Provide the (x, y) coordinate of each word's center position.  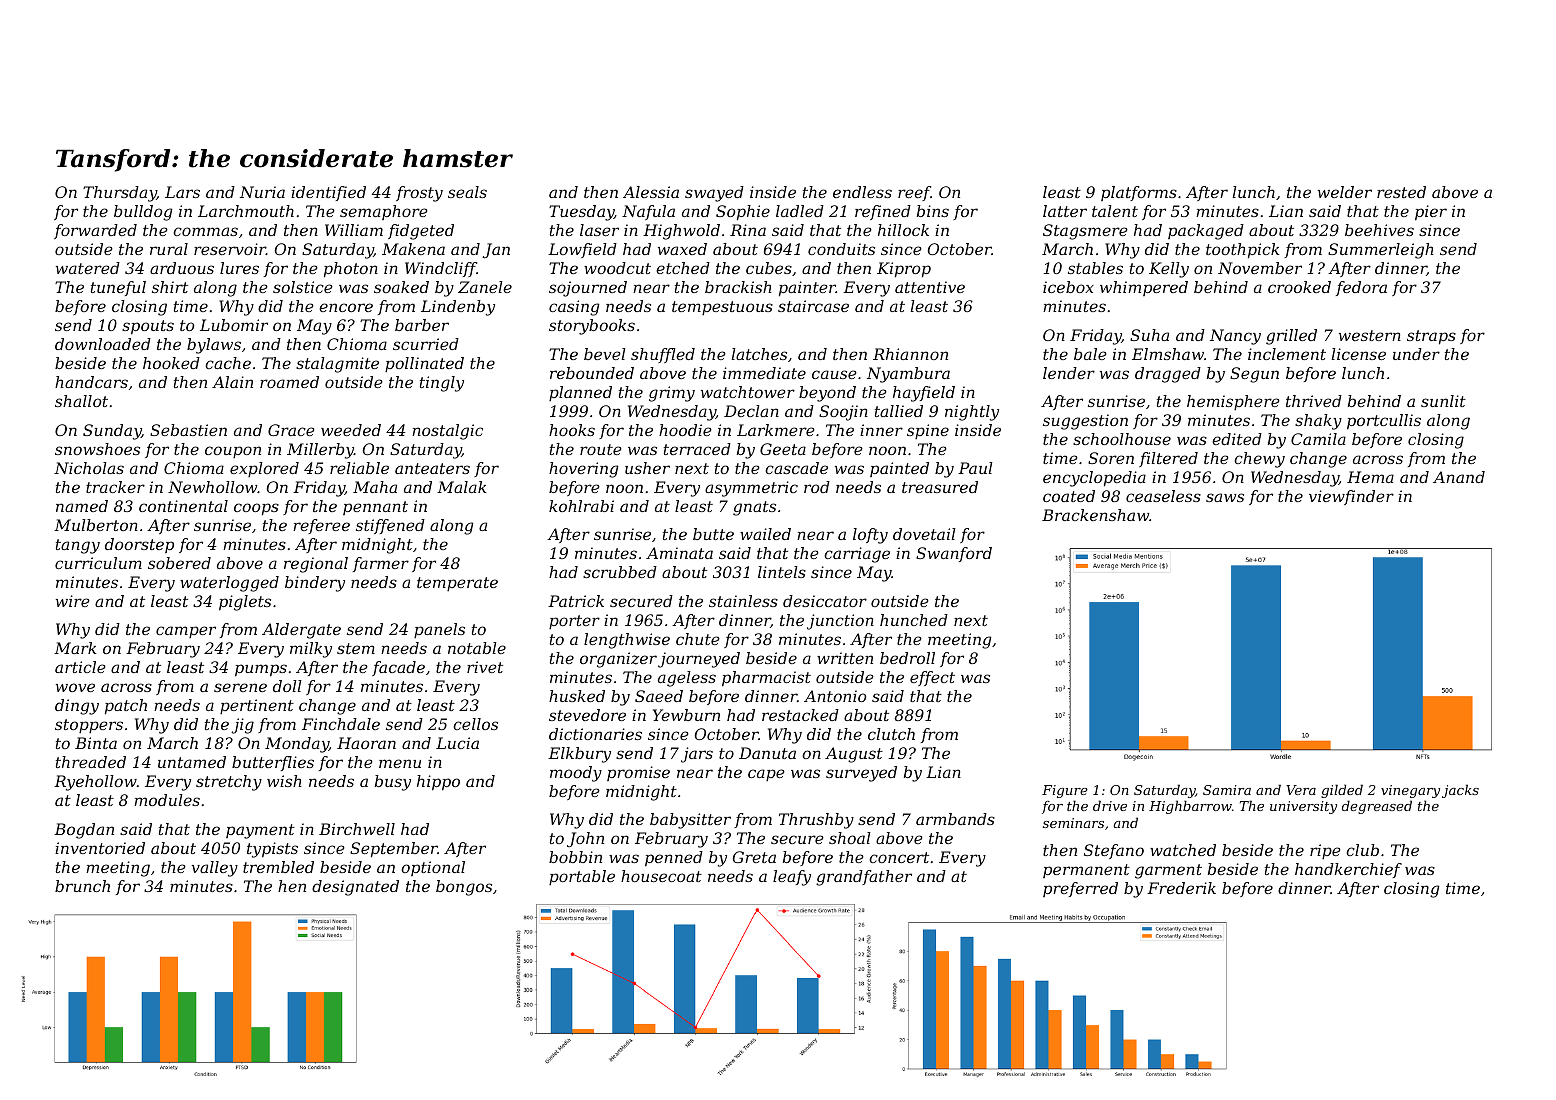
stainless (743, 601)
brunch (82, 886)
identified (328, 193)
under (1416, 354)
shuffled (663, 355)
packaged (1206, 232)
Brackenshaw (1095, 515)
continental (183, 506)
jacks (1460, 791)
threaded (91, 762)
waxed (682, 249)
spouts (148, 327)
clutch (891, 734)
